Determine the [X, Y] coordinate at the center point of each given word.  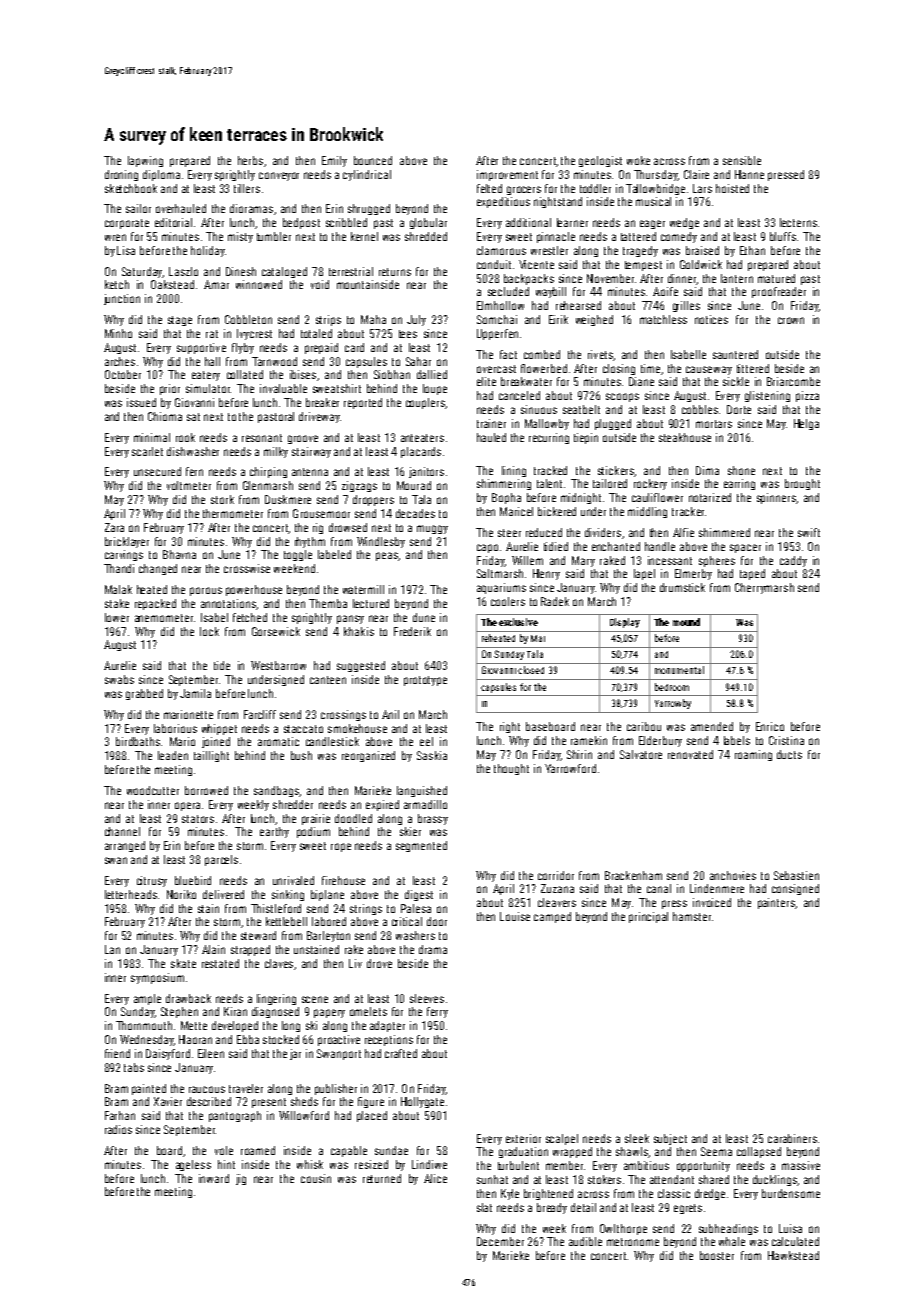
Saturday [142, 272]
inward [214, 1178]
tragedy [640, 251]
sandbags [276, 791]
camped [552, 917]
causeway [709, 370]
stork [222, 499]
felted [489, 188]
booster [717, 1255]
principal [648, 917]
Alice [435, 1178]
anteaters [422, 438]
